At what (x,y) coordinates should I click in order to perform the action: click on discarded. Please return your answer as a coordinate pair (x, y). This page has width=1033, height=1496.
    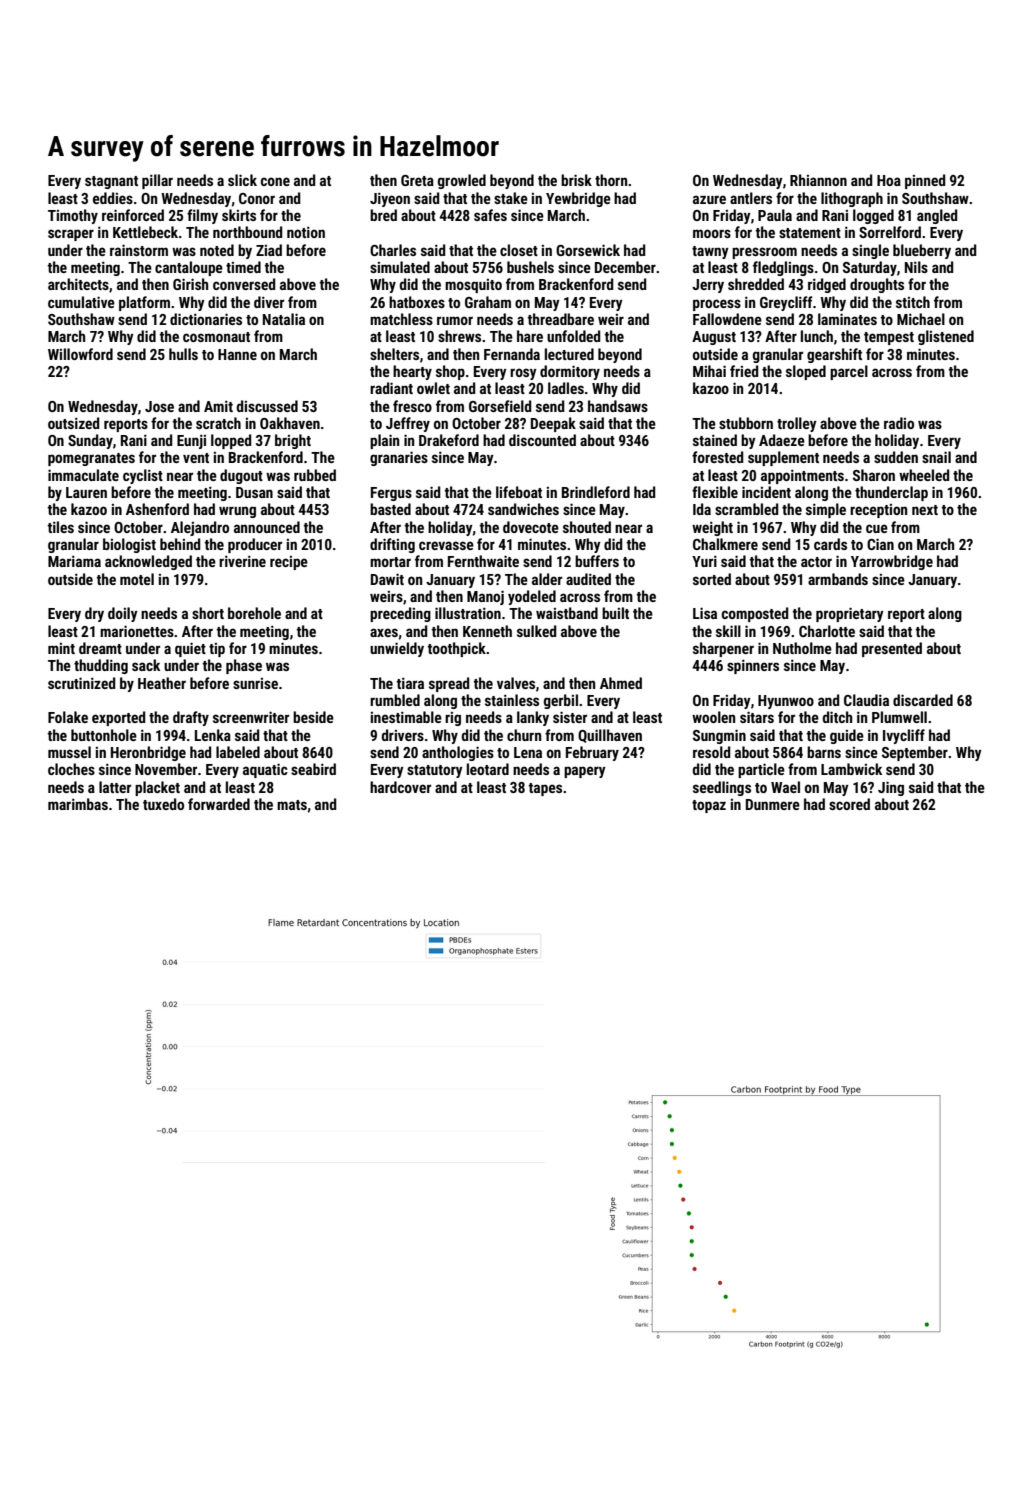
    Looking at the image, I should click on (923, 700).
